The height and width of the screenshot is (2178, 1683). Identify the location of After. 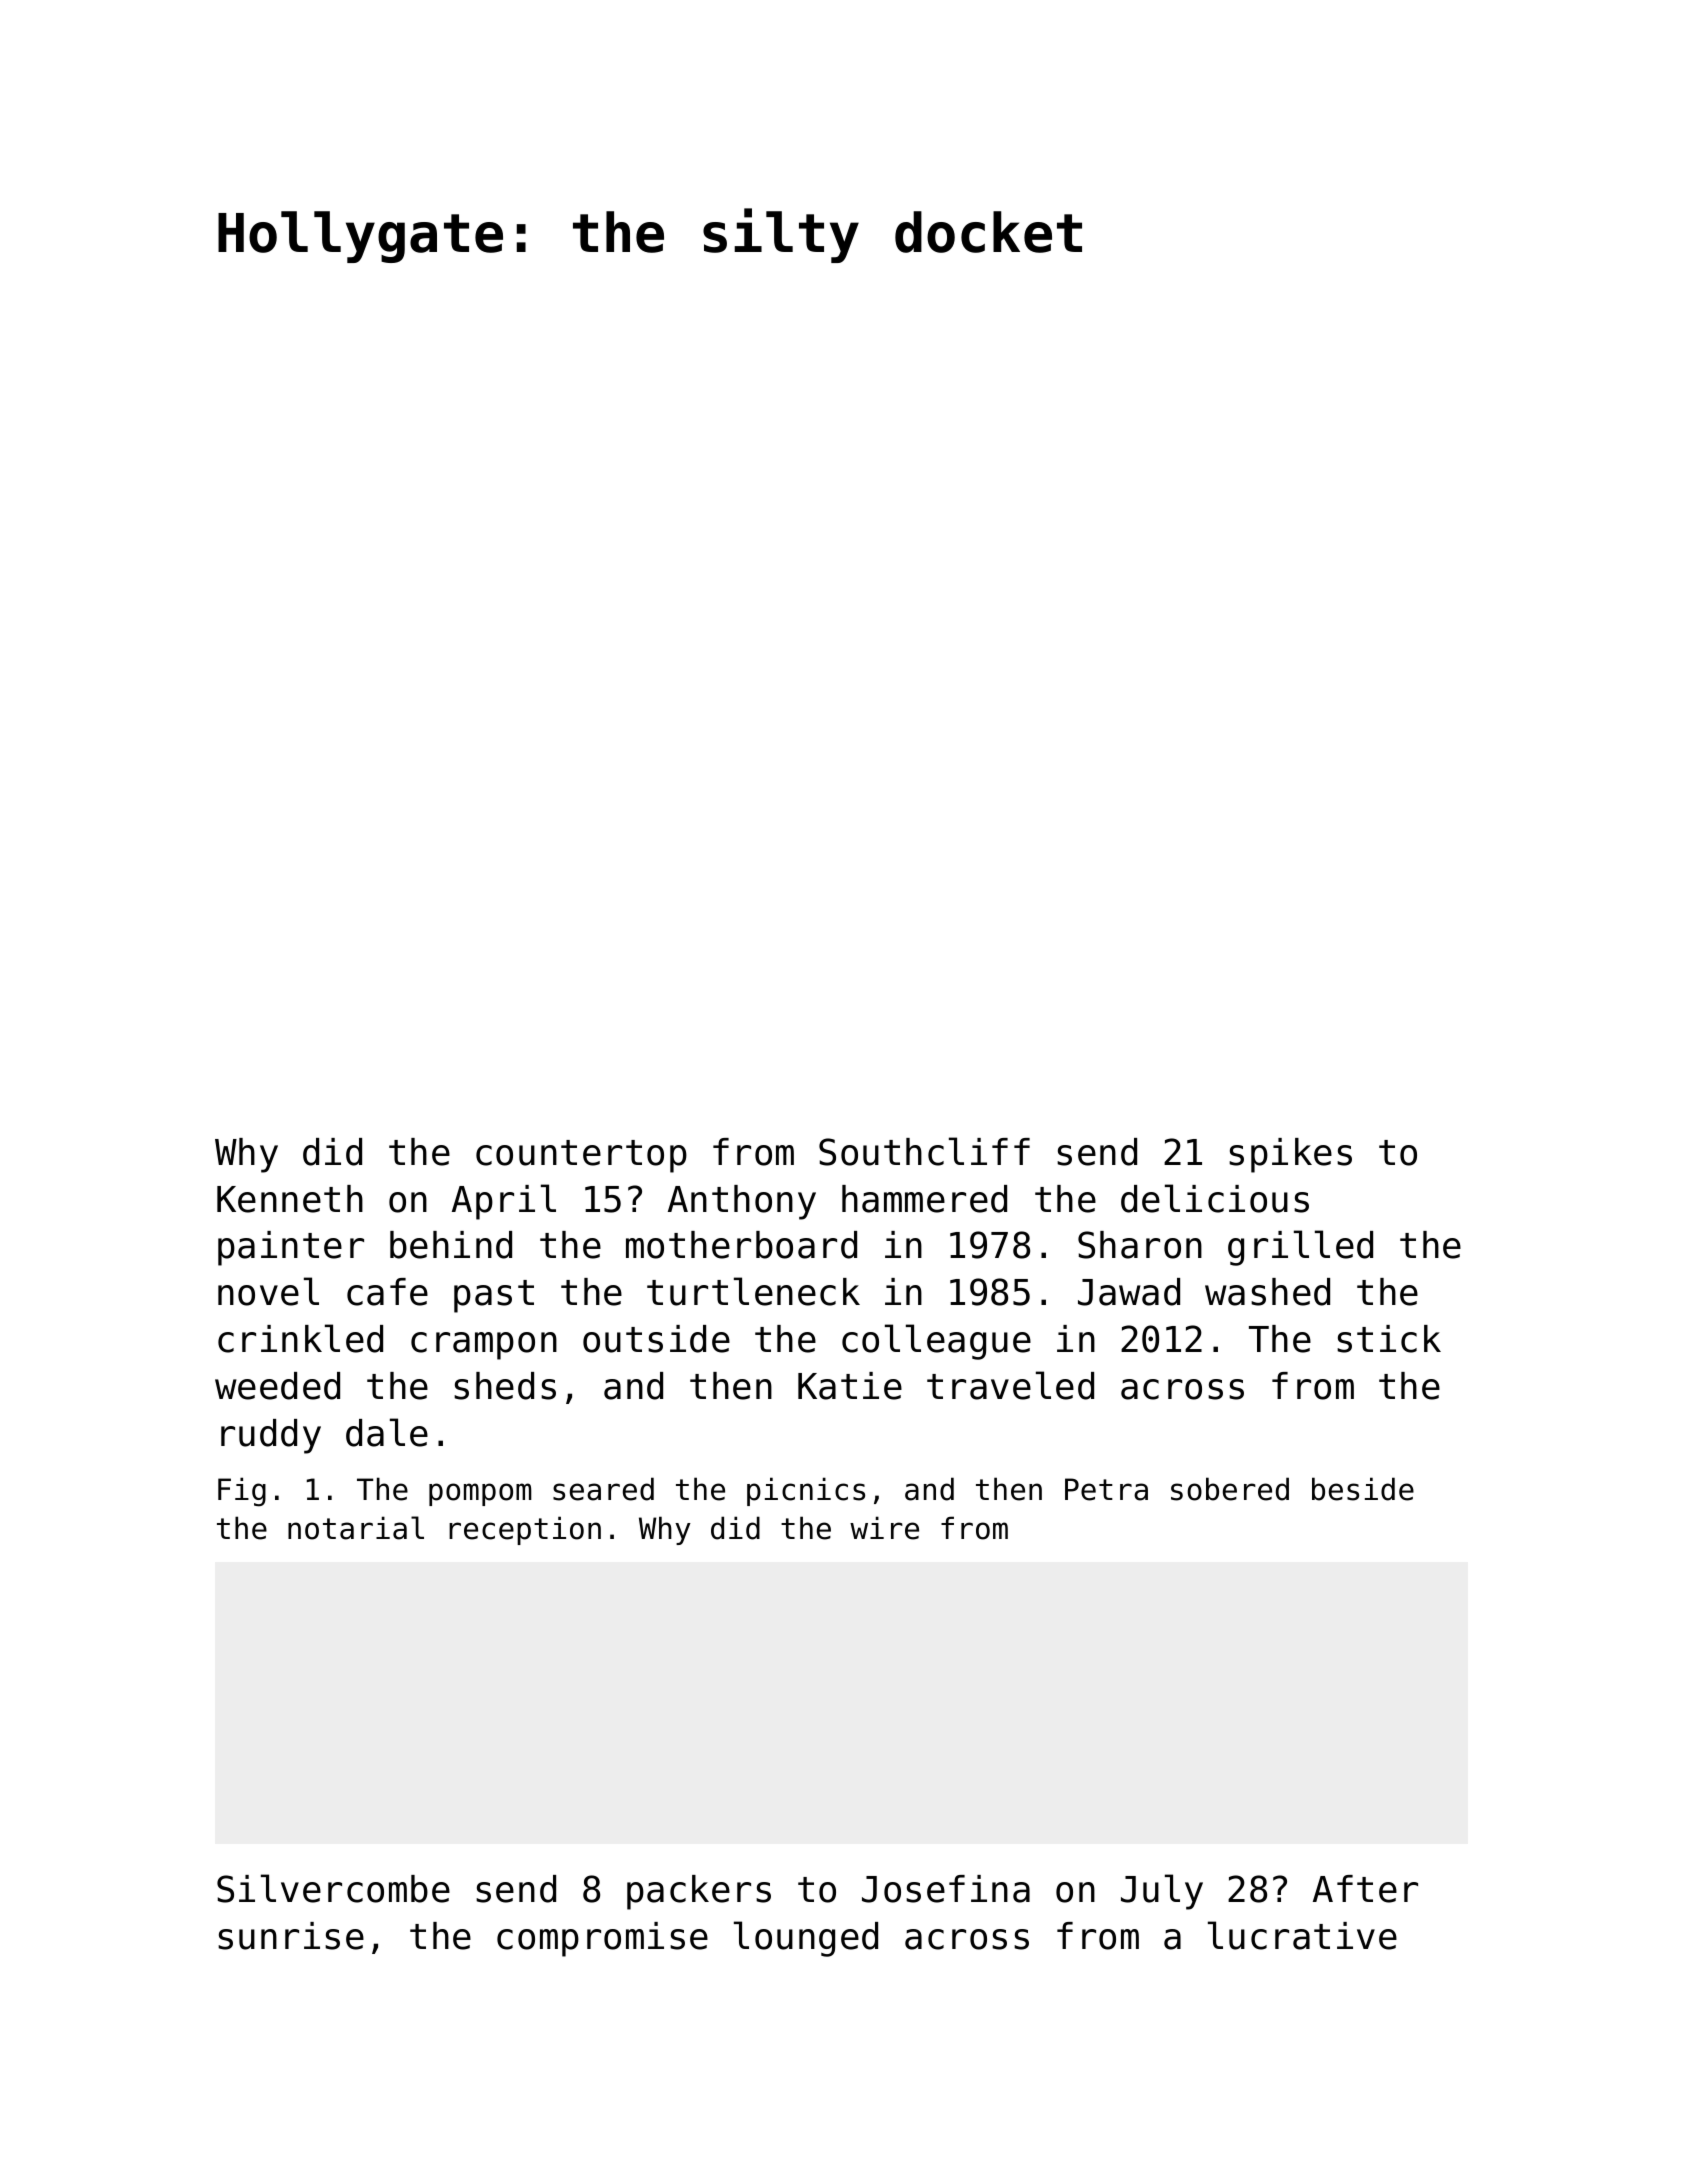
(1365, 1889).
